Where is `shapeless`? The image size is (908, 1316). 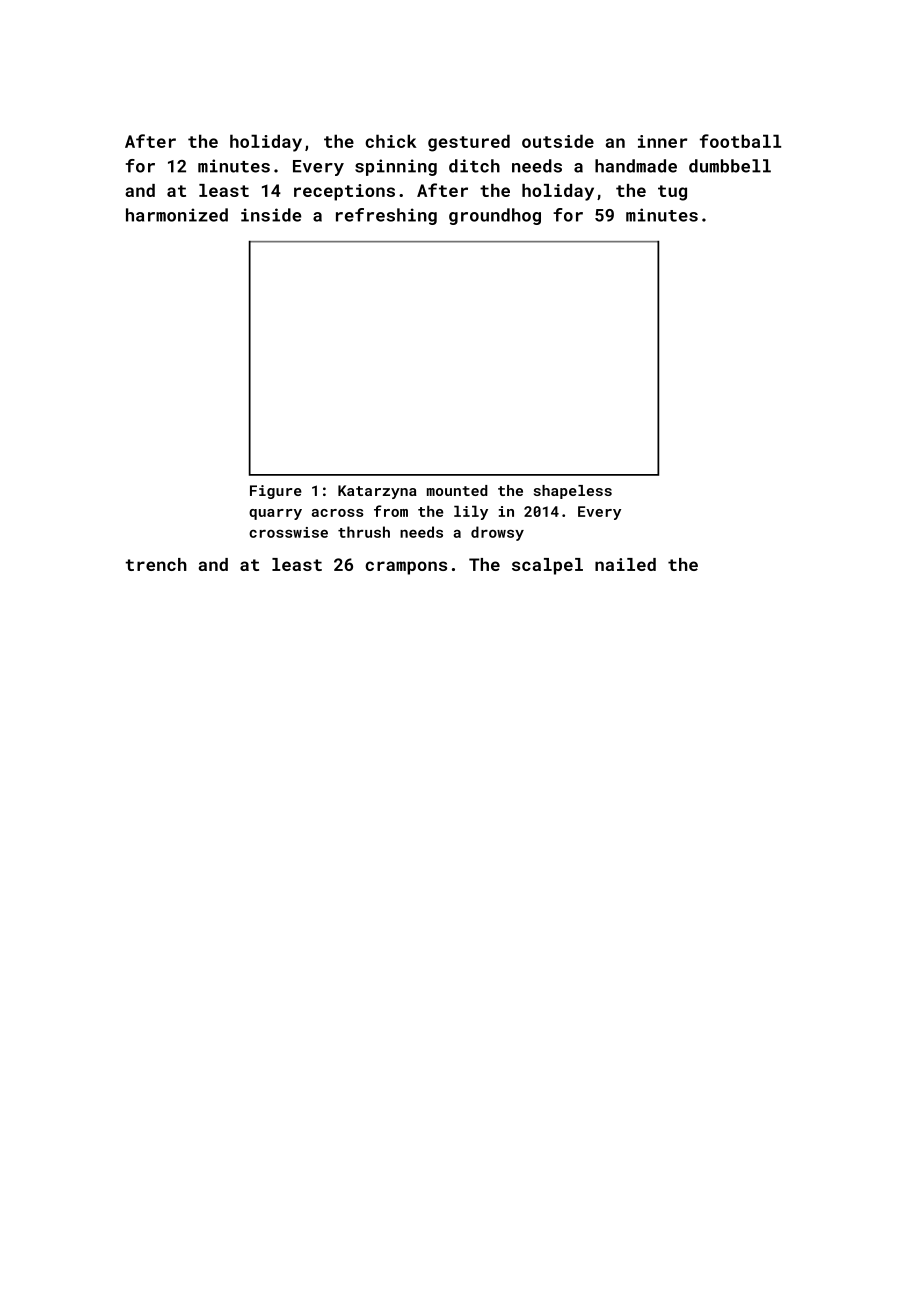 shapeless is located at coordinates (573, 492).
